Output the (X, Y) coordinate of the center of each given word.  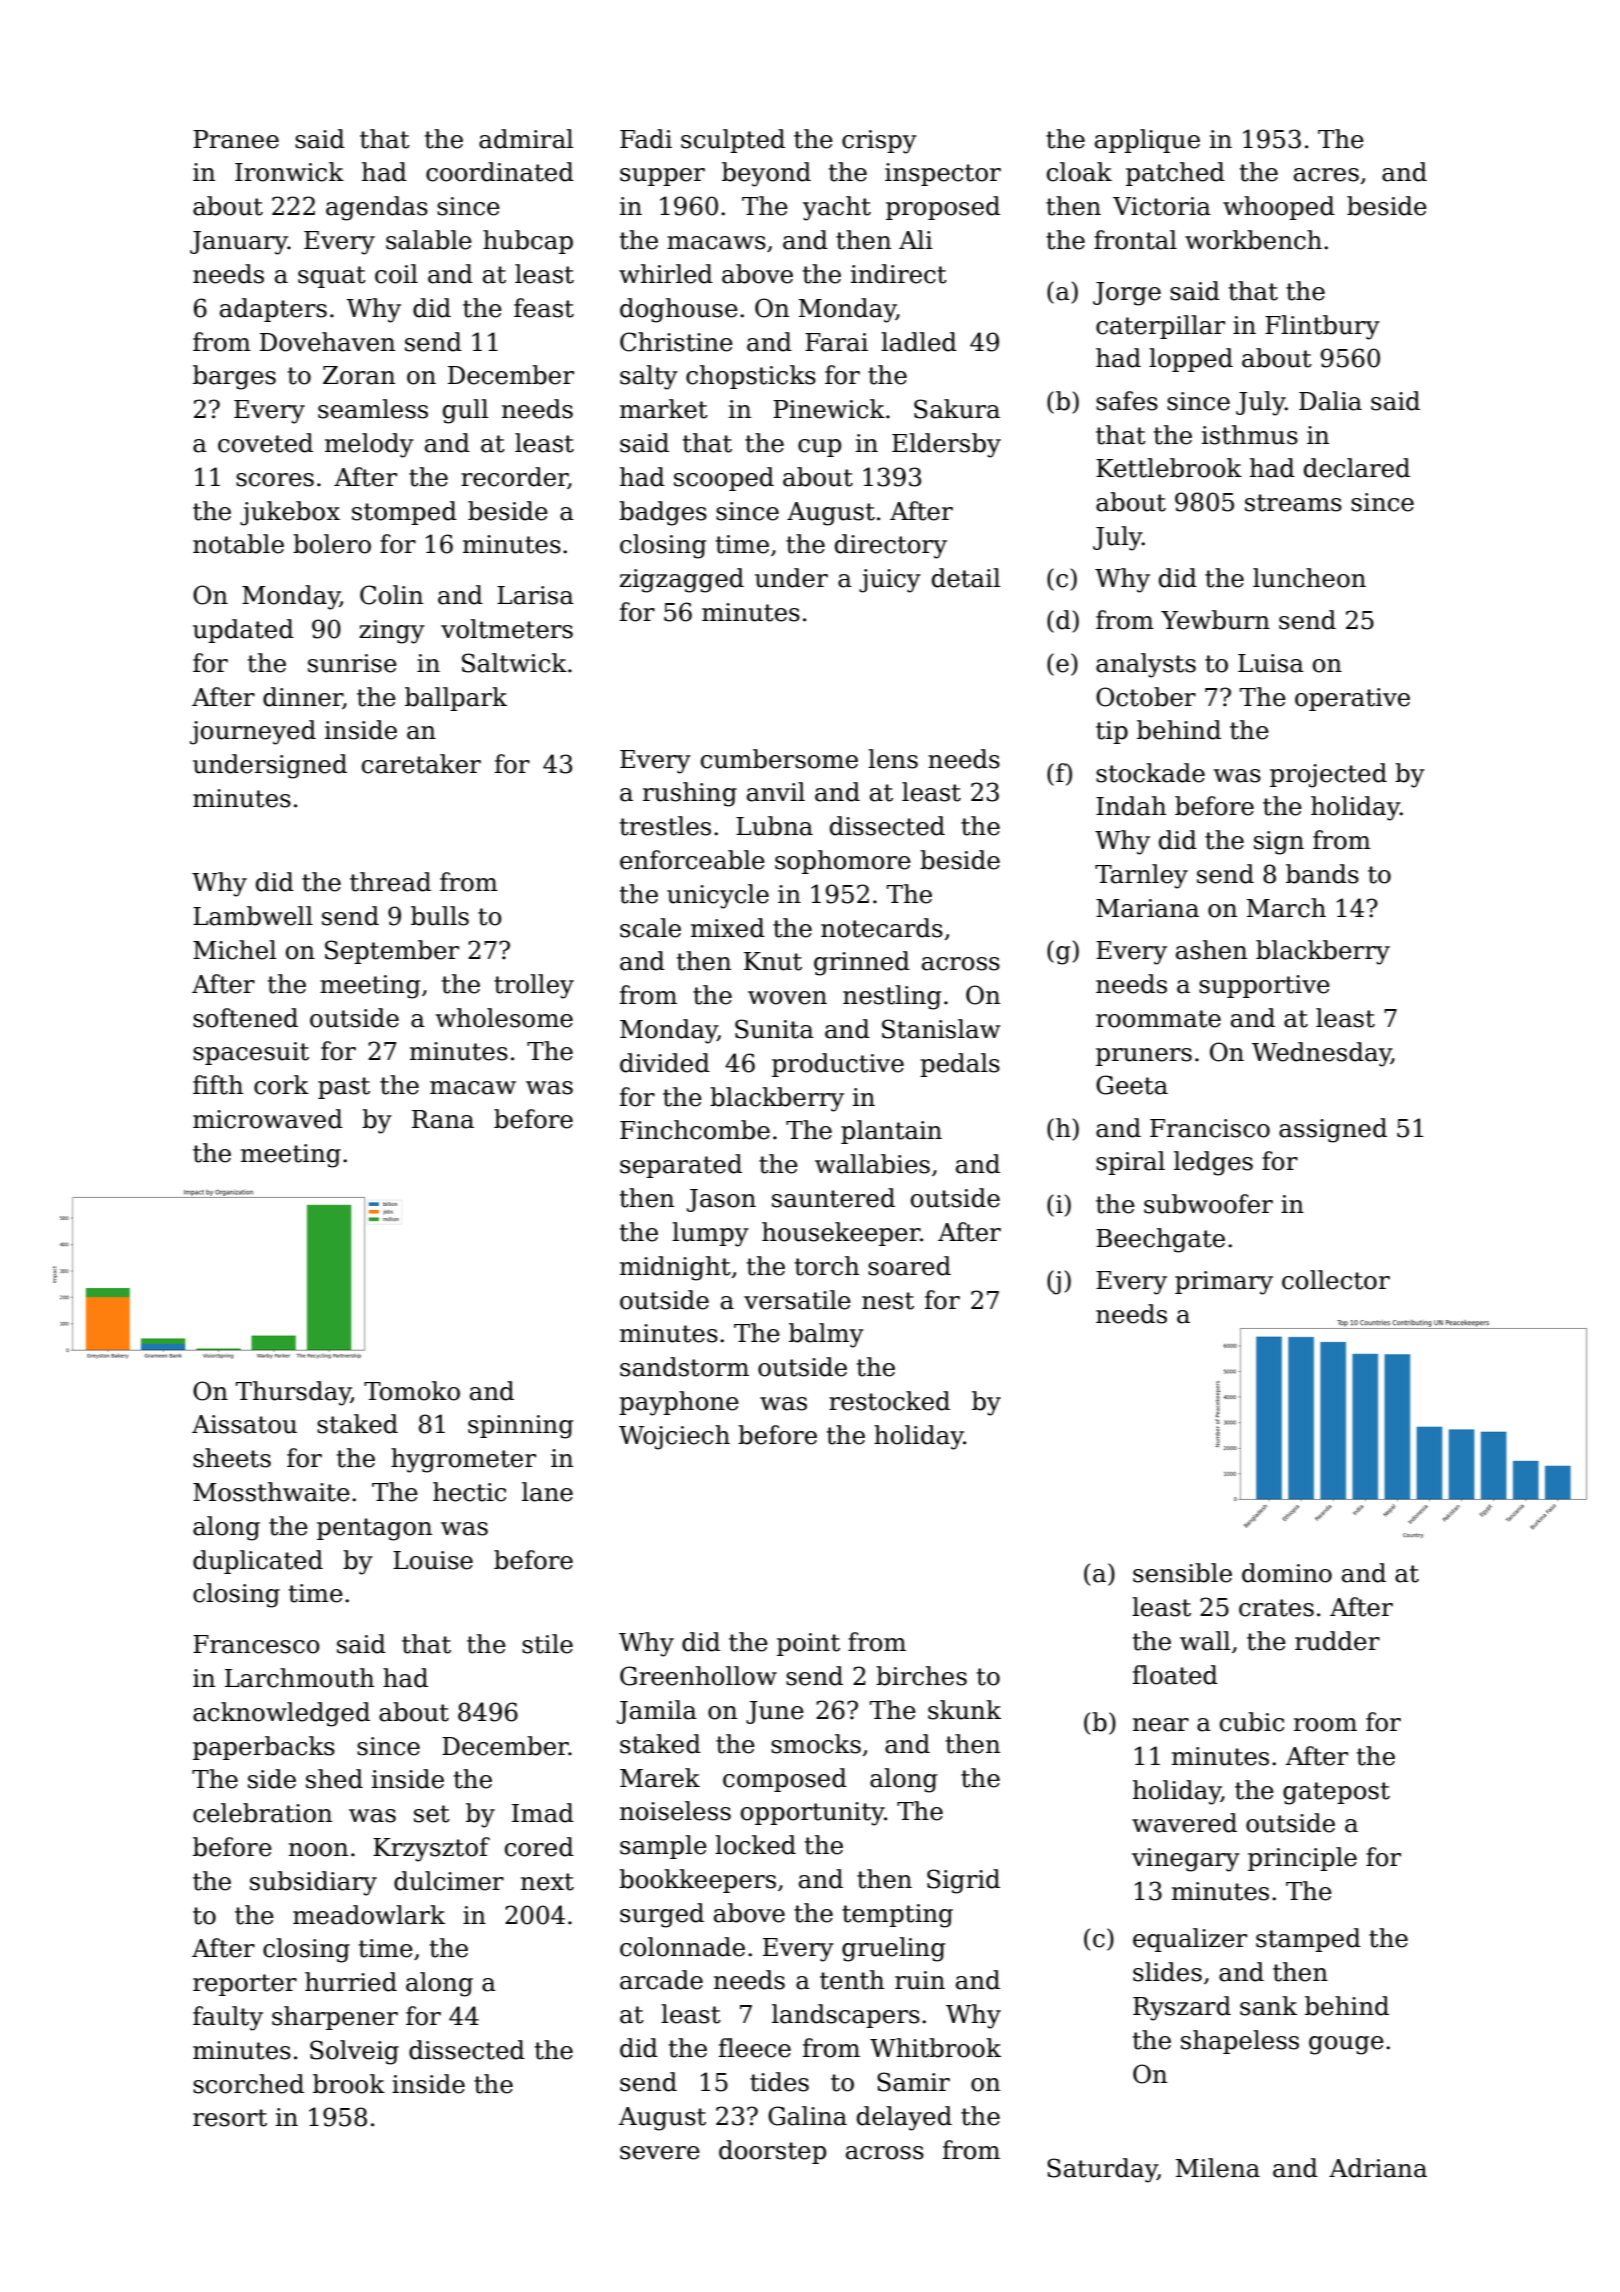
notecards (882, 928)
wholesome (504, 1018)
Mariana (1147, 908)
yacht (837, 208)
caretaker (421, 764)
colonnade (682, 1947)
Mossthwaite (271, 1492)
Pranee (236, 139)
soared (909, 1266)
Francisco (1210, 1128)
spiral (1130, 1163)
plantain (891, 1132)
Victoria (1162, 206)
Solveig (354, 2052)
